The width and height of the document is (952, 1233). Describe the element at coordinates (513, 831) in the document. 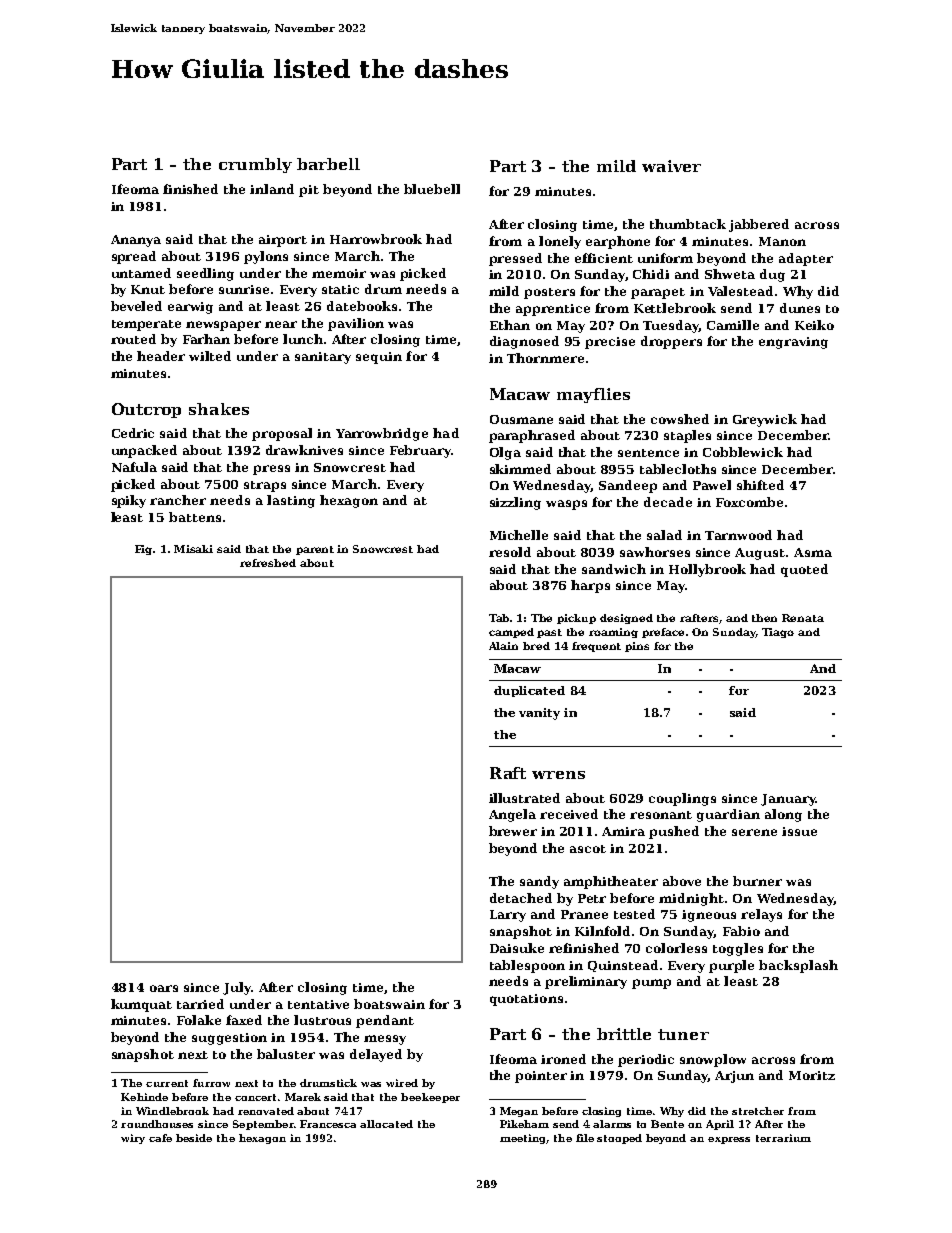

I see `brewer` at that location.
